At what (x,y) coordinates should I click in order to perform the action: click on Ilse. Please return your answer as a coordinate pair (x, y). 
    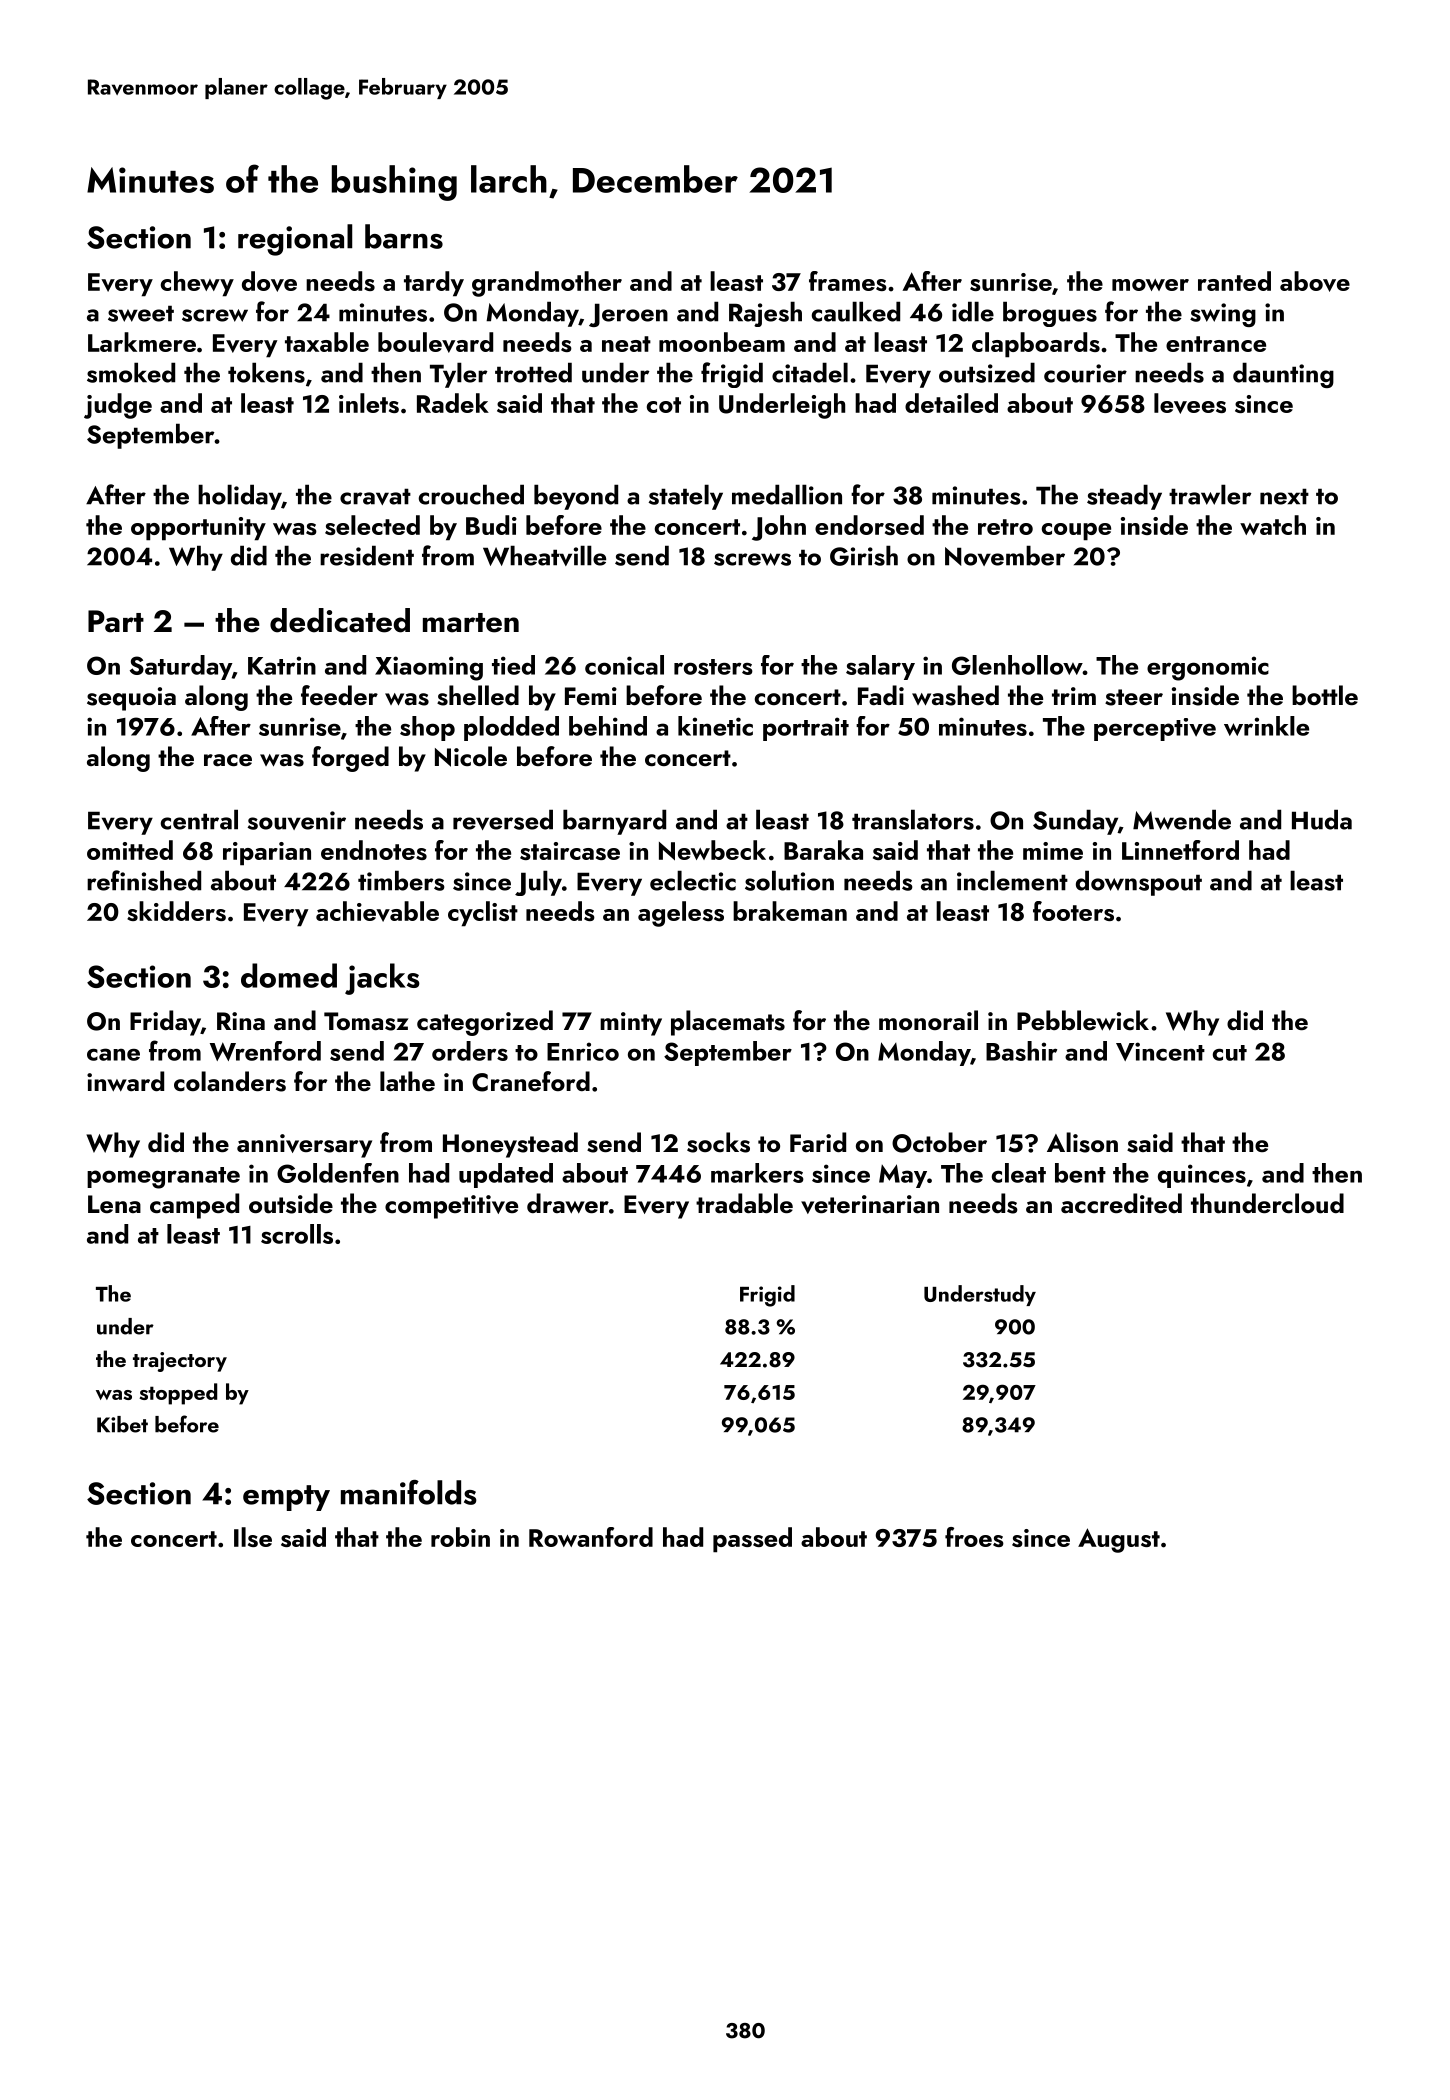
    Looking at the image, I should click on (253, 1537).
